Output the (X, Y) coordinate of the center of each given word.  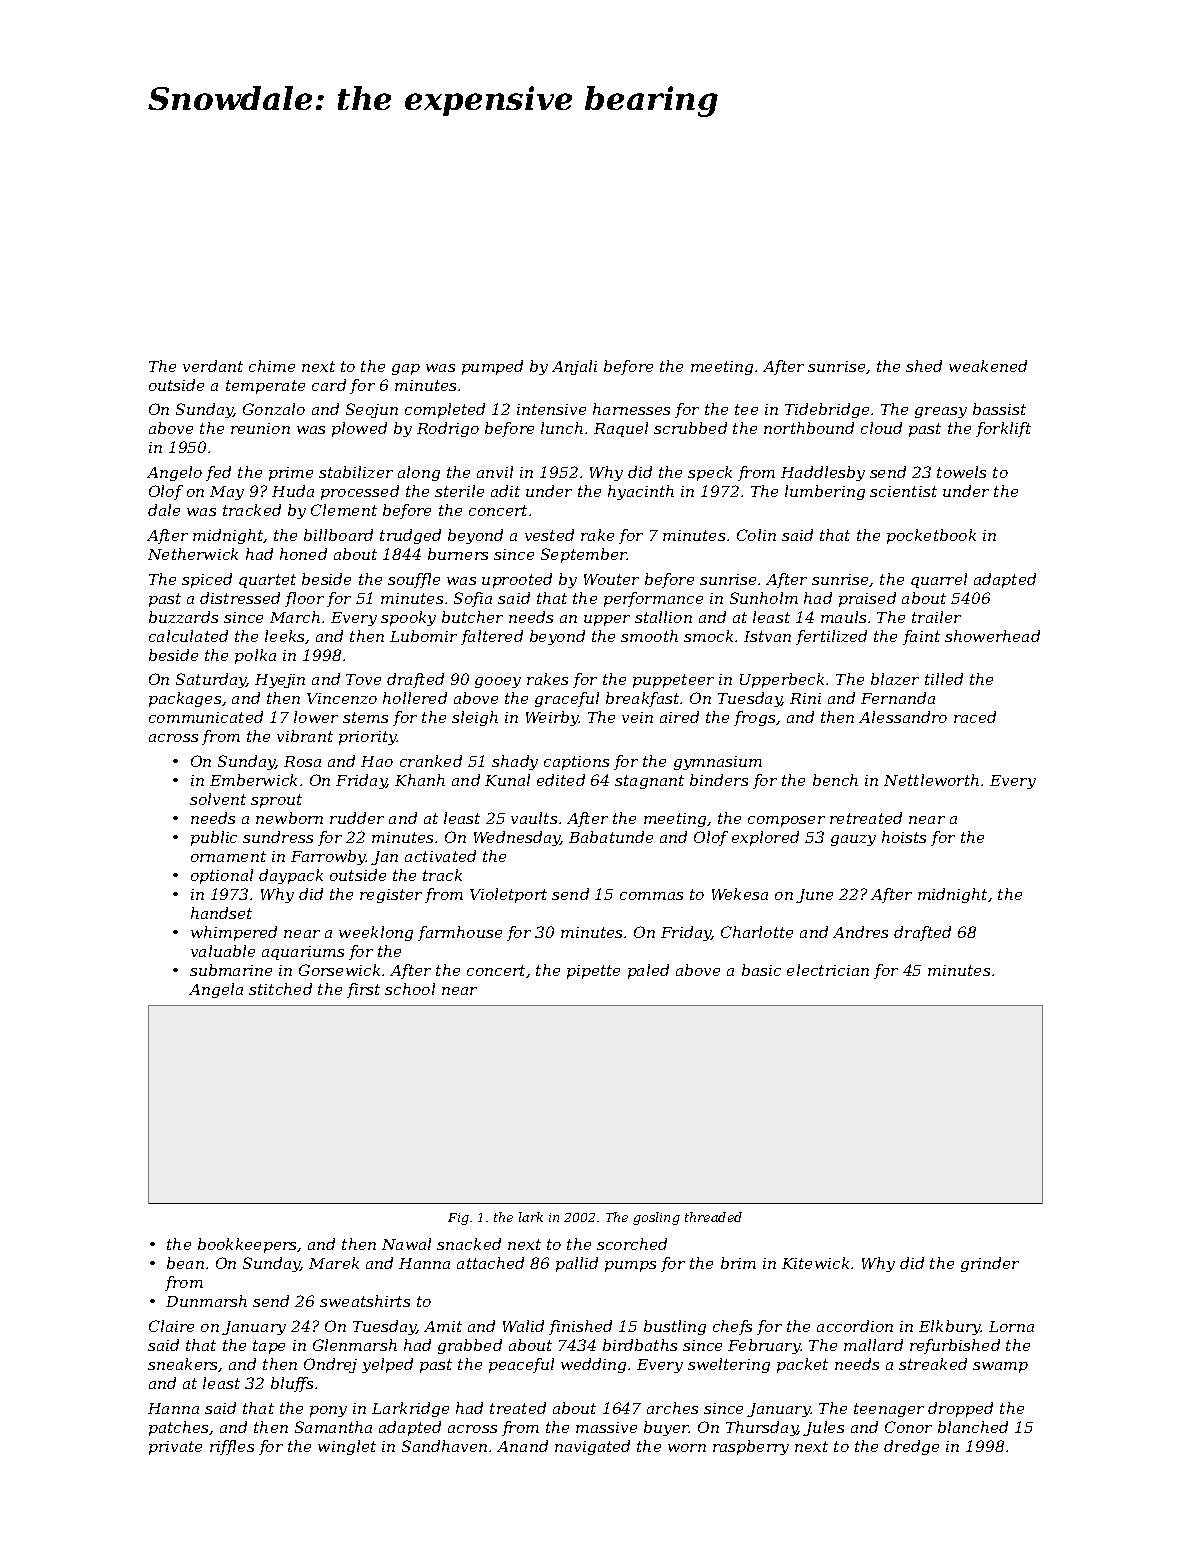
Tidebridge (827, 410)
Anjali (574, 367)
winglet (347, 1447)
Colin (756, 535)
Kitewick (815, 1263)
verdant (213, 366)
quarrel (939, 580)
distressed (240, 598)
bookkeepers (248, 1245)
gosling (656, 1218)
